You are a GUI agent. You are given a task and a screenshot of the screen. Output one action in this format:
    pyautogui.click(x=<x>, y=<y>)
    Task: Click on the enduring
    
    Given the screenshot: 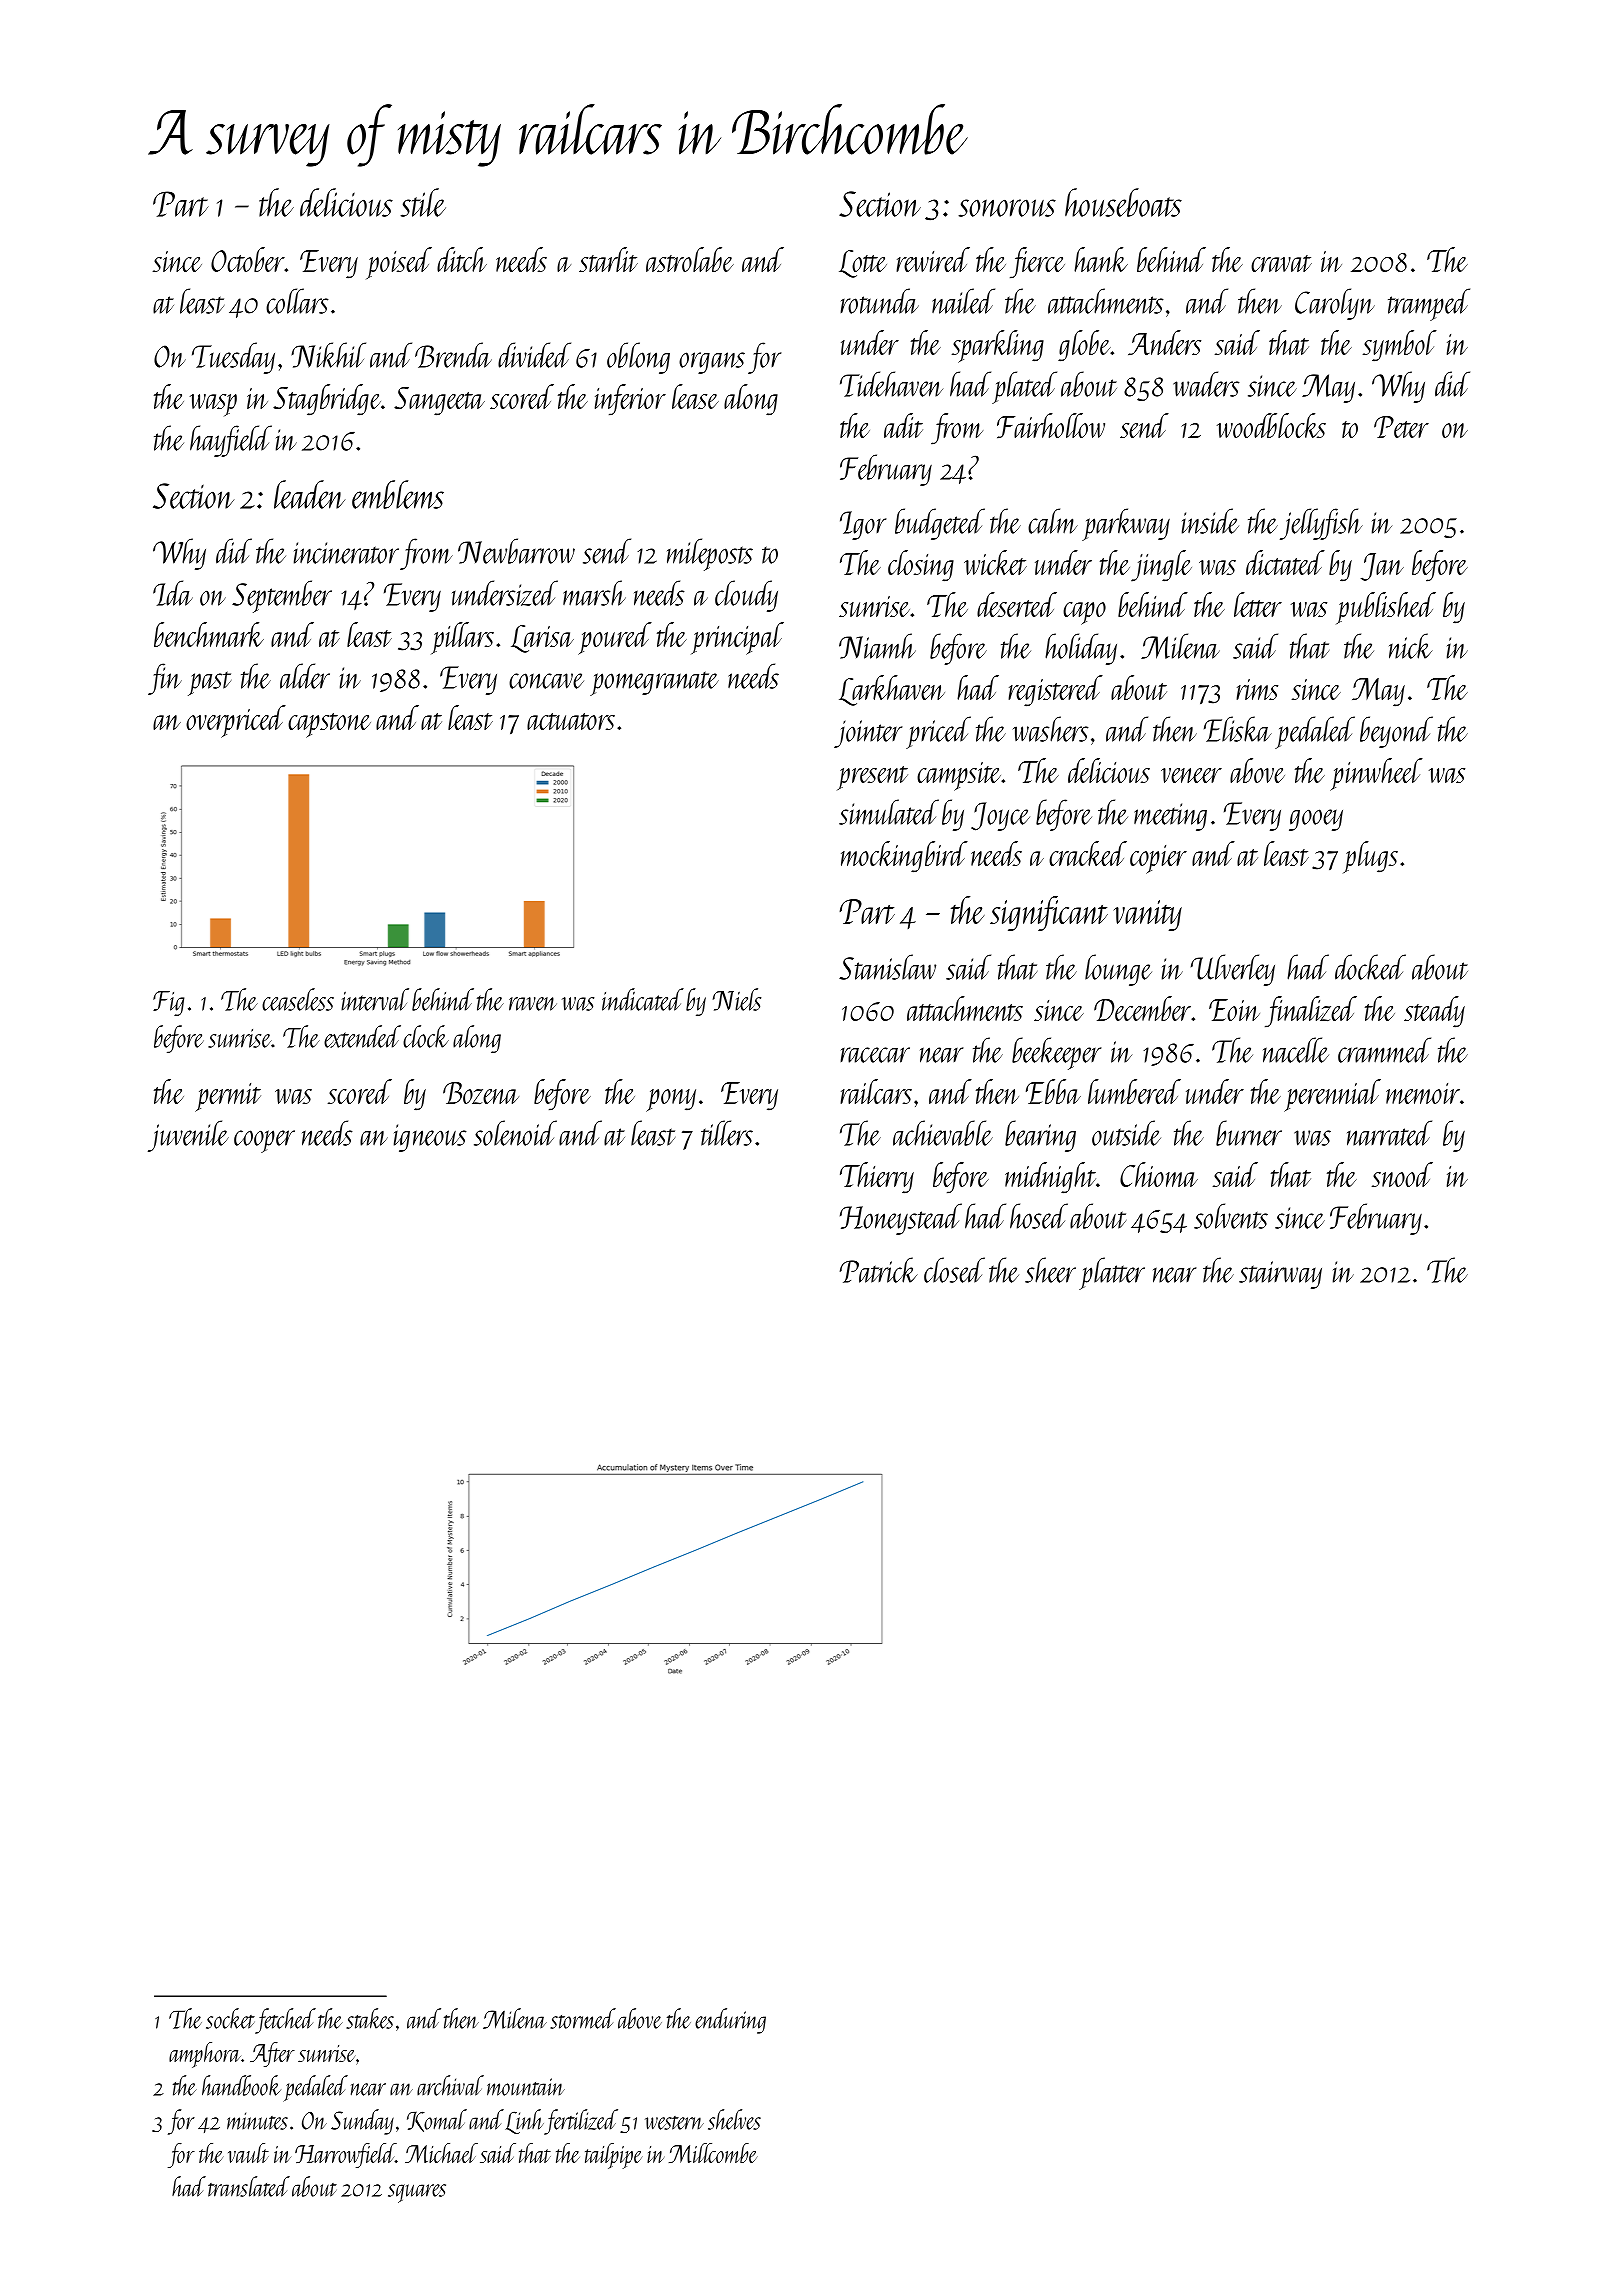 What is the action you would take?
    pyautogui.click(x=730, y=2021)
